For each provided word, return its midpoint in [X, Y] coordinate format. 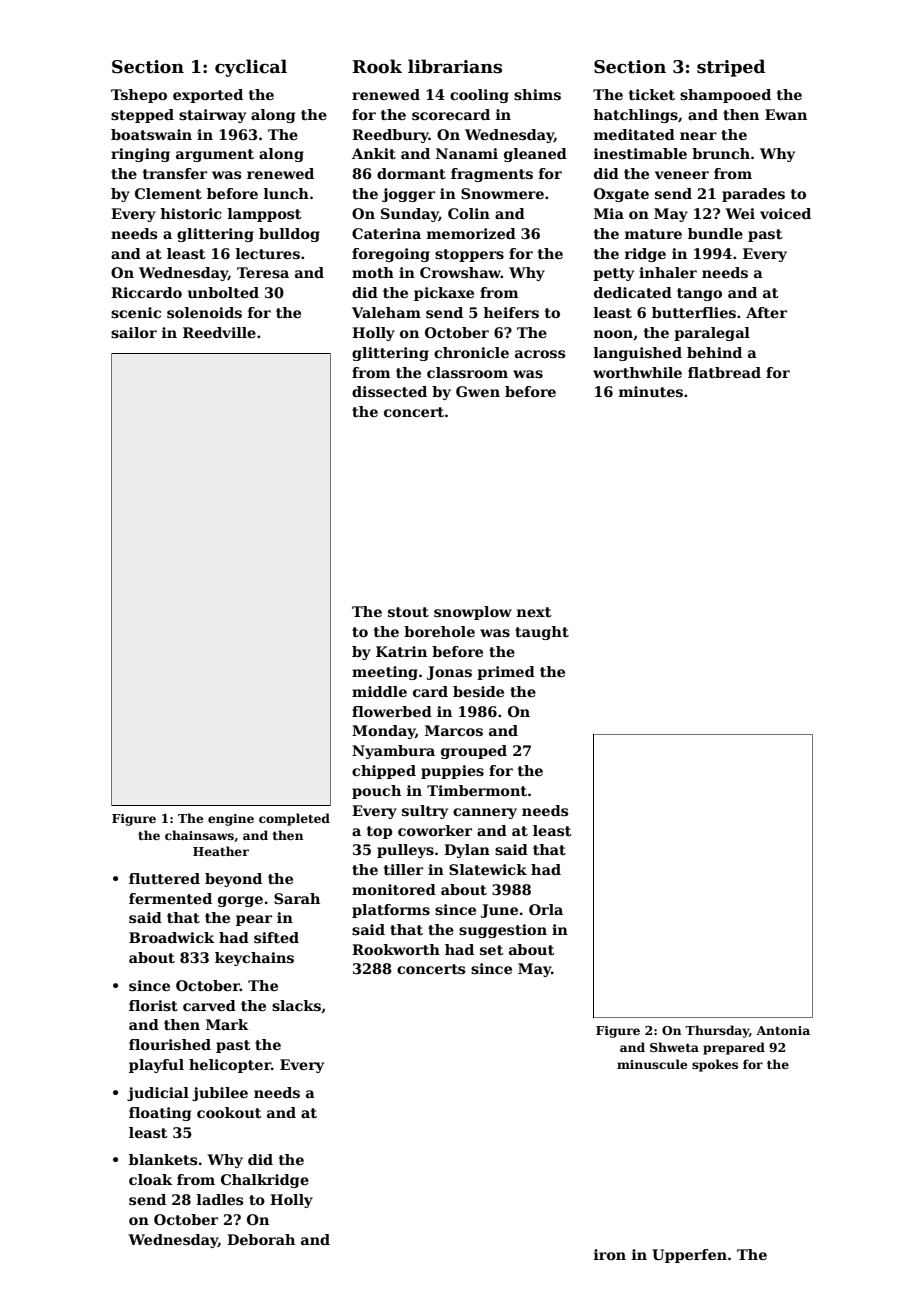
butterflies [694, 312]
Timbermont [477, 790]
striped [731, 68]
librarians [455, 66]
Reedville [219, 332]
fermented [170, 898]
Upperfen [689, 1256]
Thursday [717, 1031]
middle [379, 691]
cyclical [251, 68]
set [491, 950]
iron [610, 1254]
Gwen [478, 391]
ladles [220, 1199]
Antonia [783, 1030]
